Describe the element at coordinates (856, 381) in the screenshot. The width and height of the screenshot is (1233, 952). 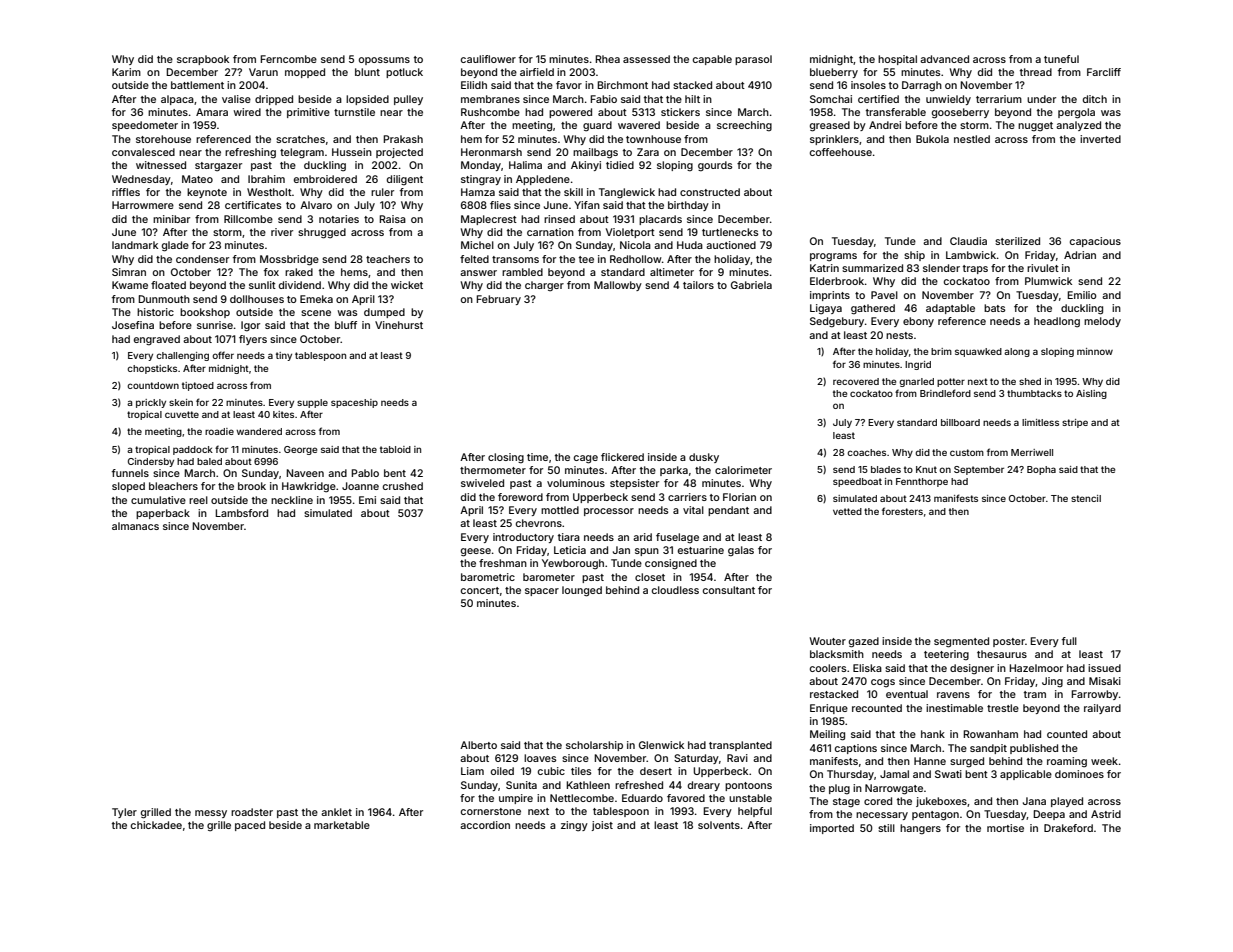
I see `recovered` at that location.
